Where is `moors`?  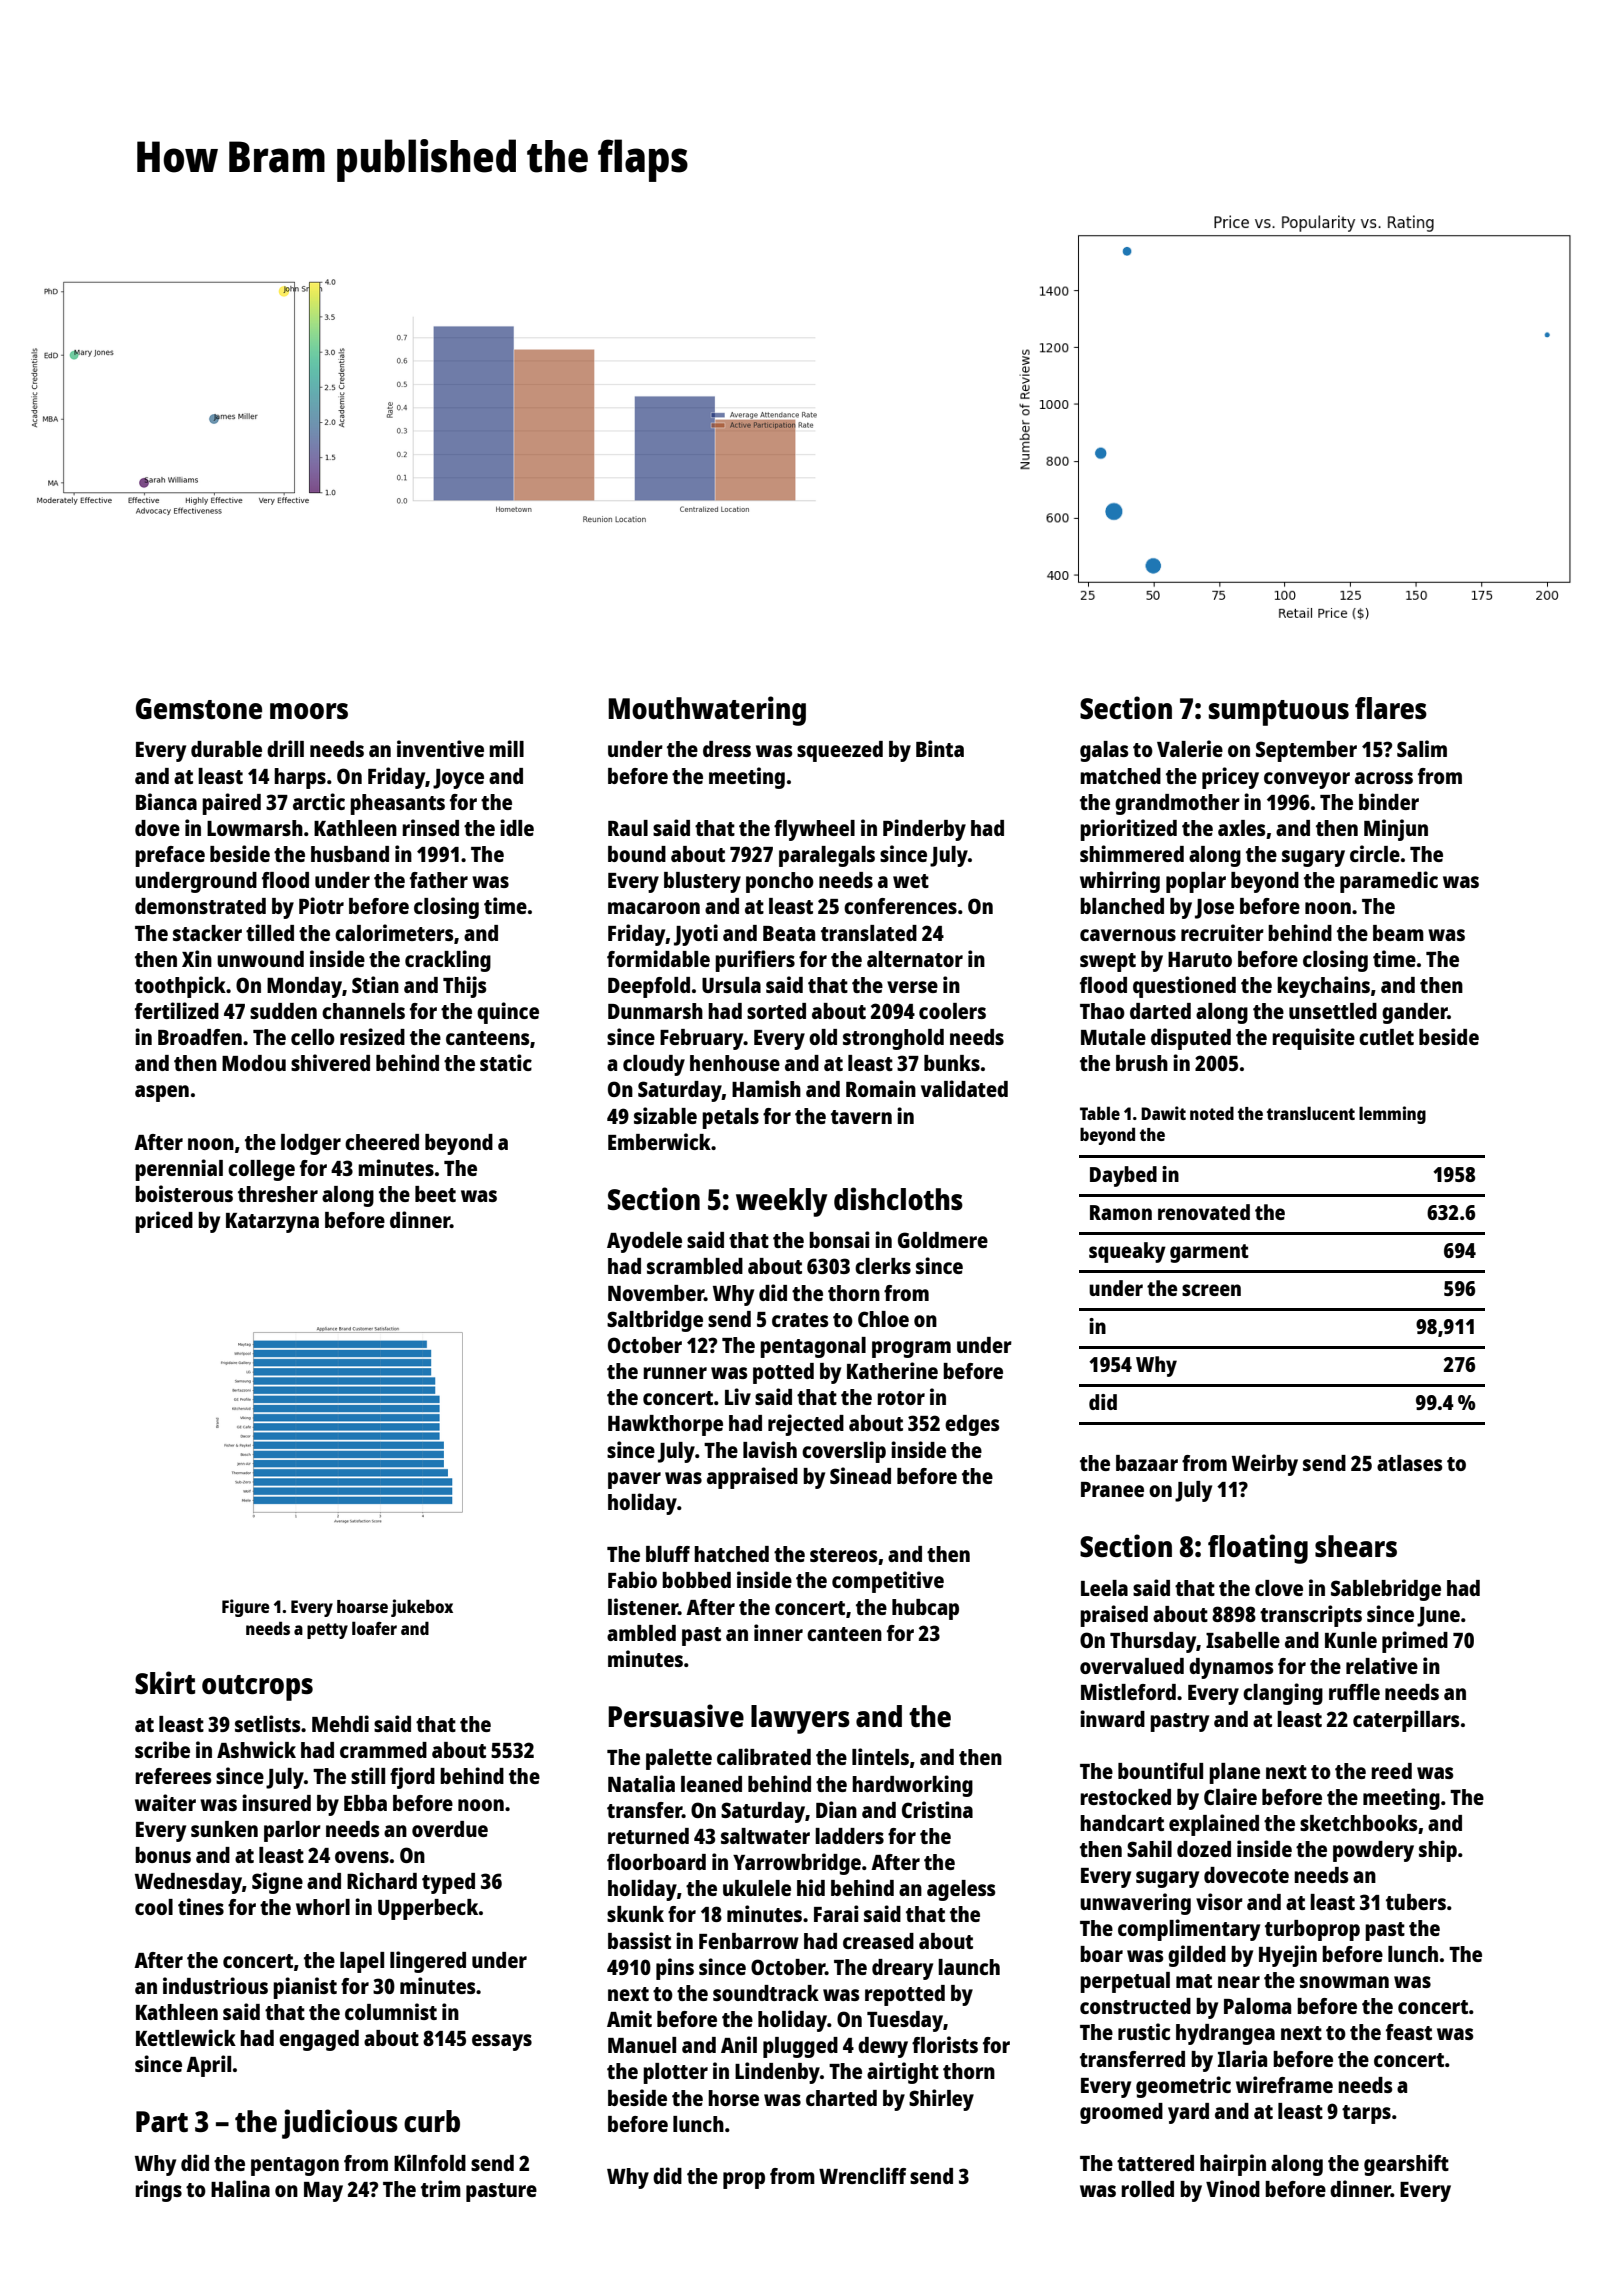 moors is located at coordinates (309, 711).
